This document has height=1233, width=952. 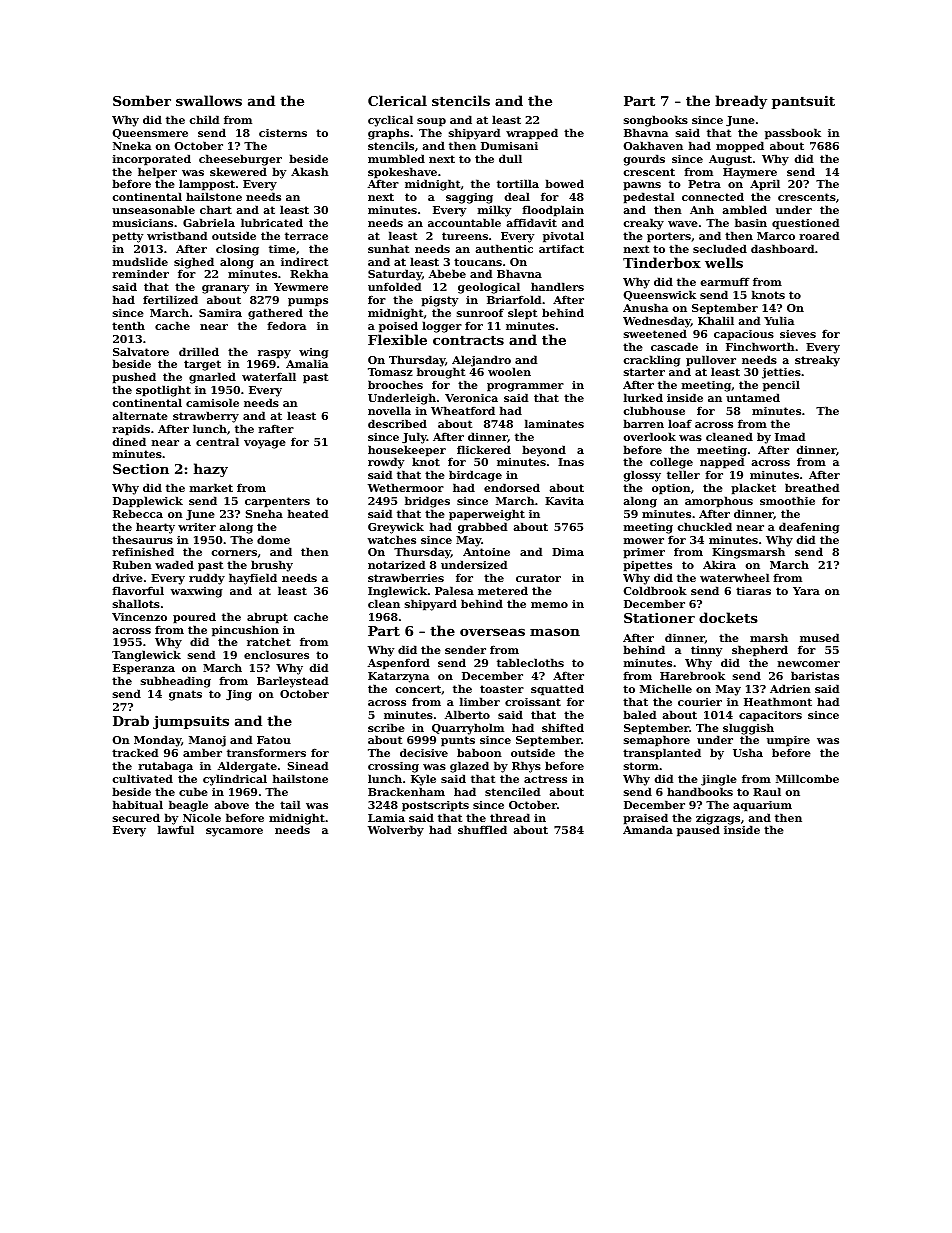 I want to click on incorporated, so click(x=152, y=160).
